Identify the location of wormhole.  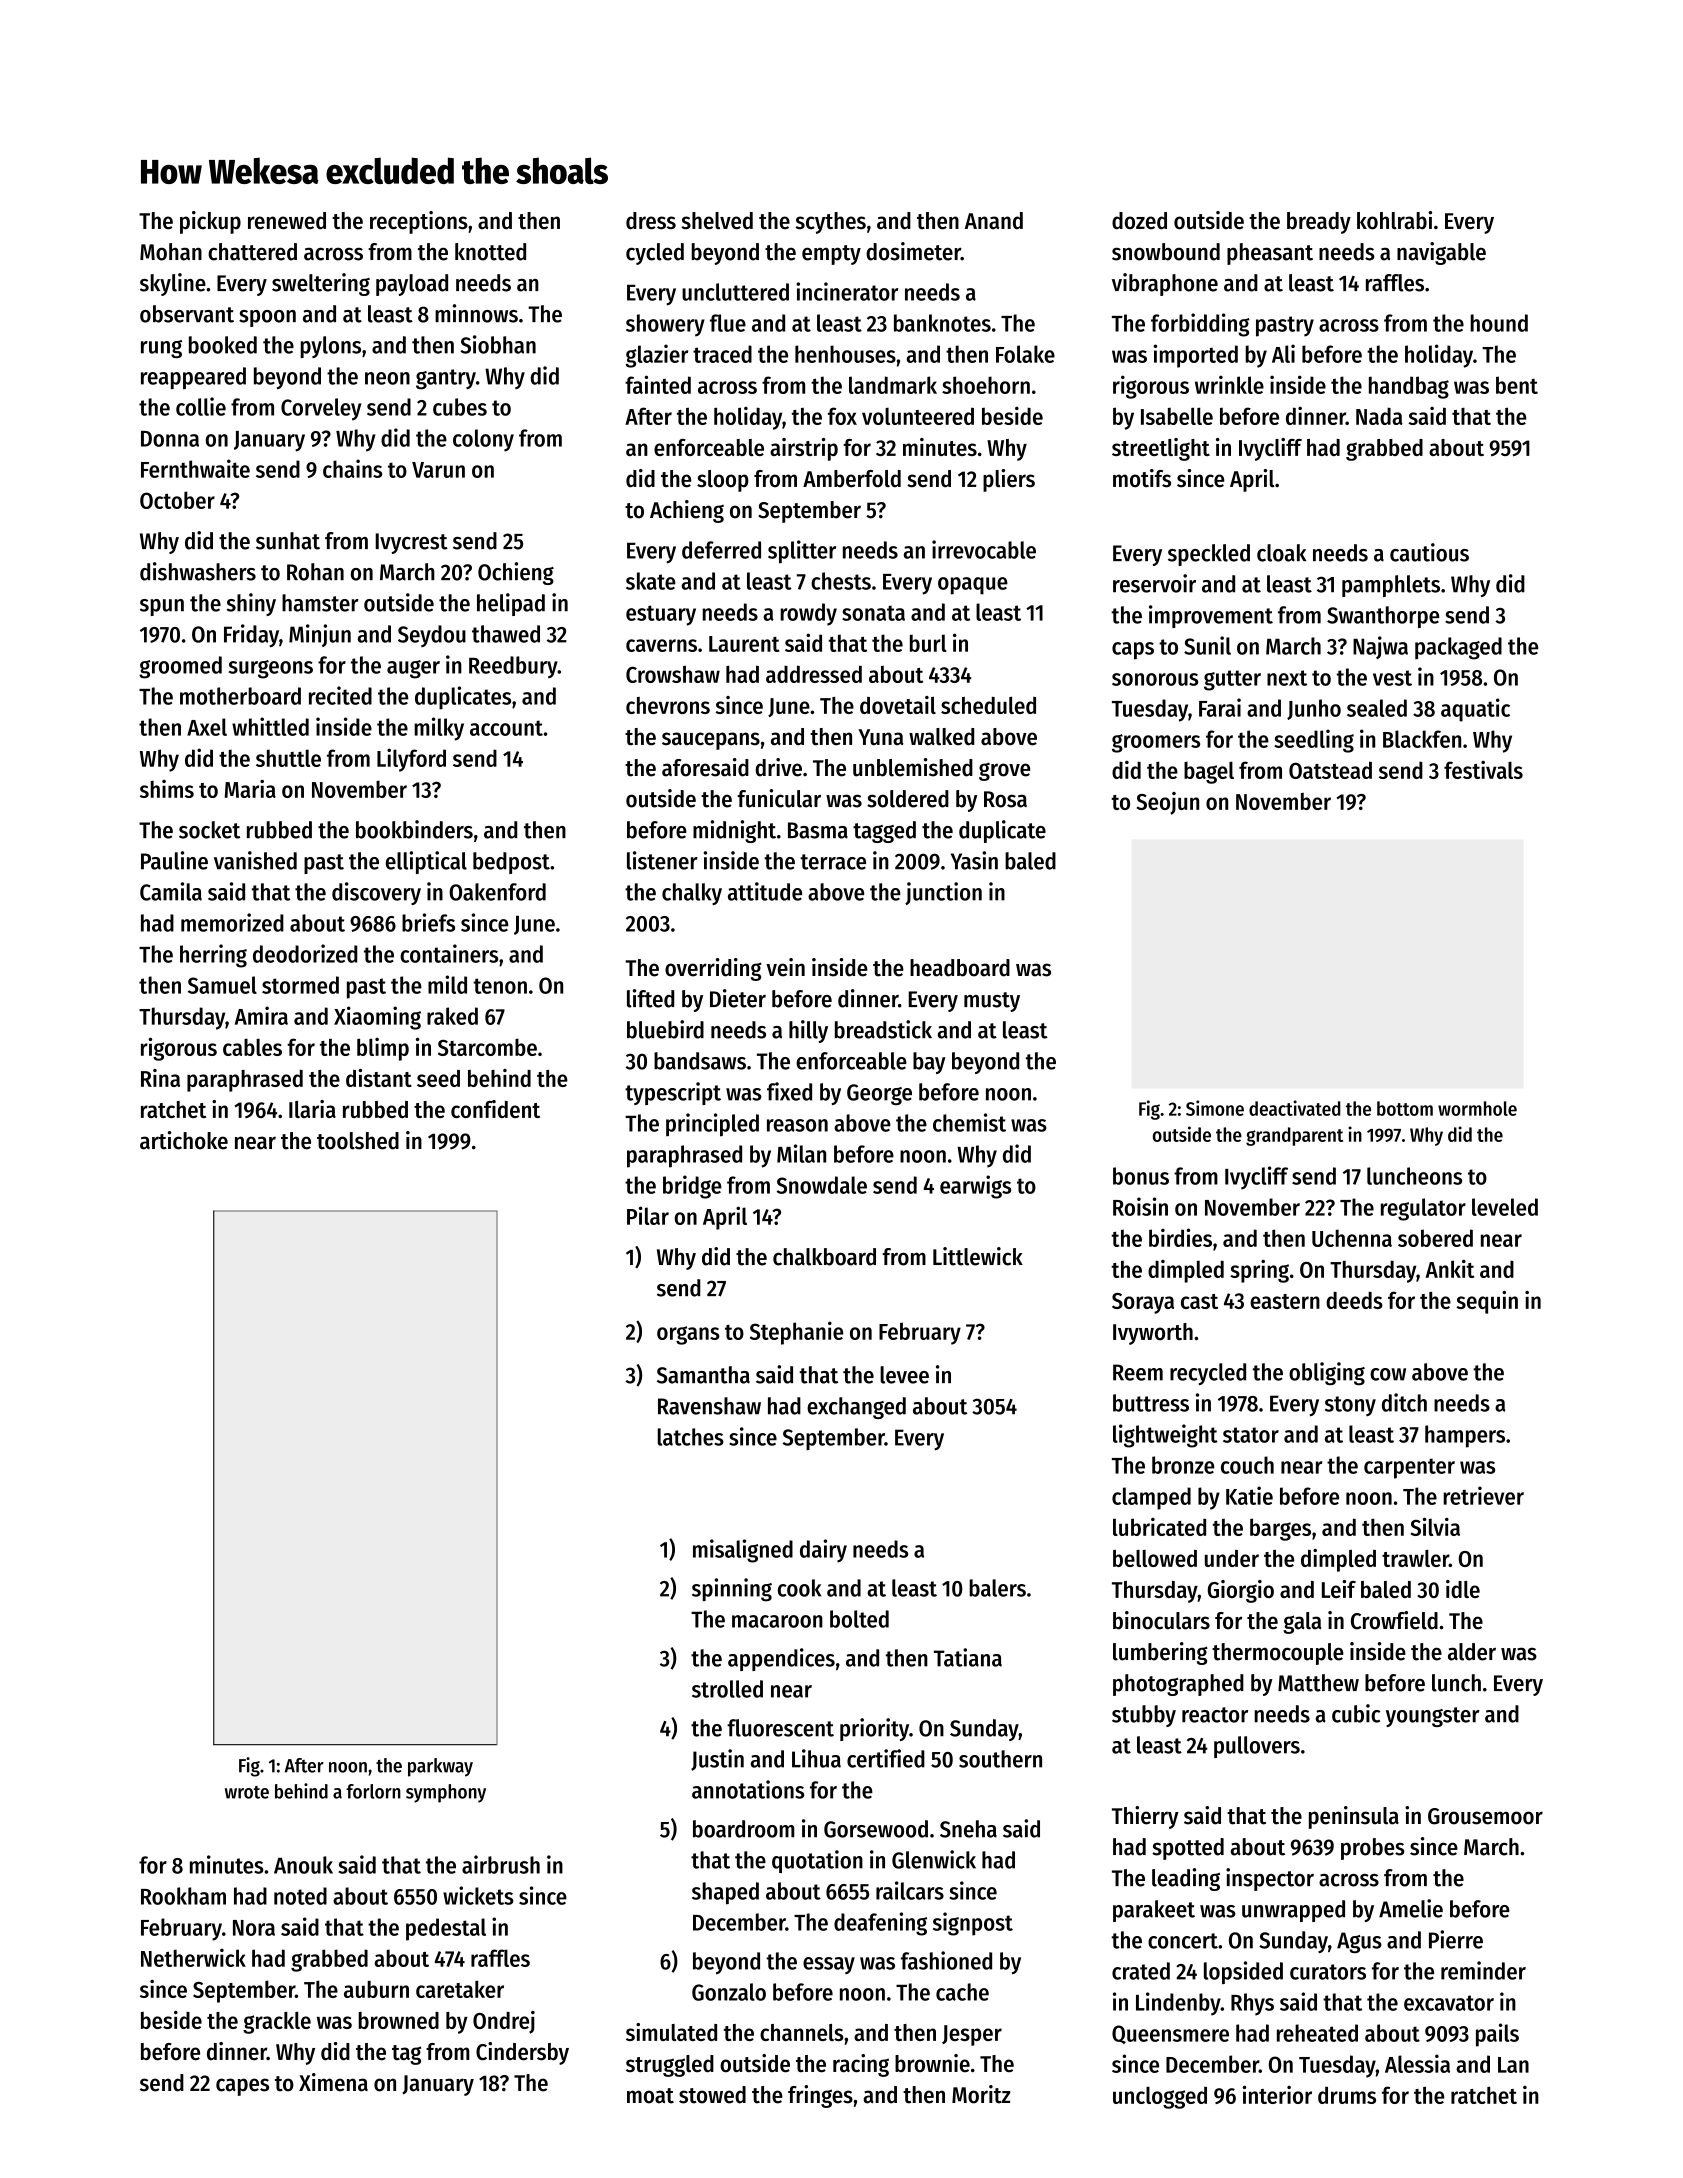
(1477, 1108).
